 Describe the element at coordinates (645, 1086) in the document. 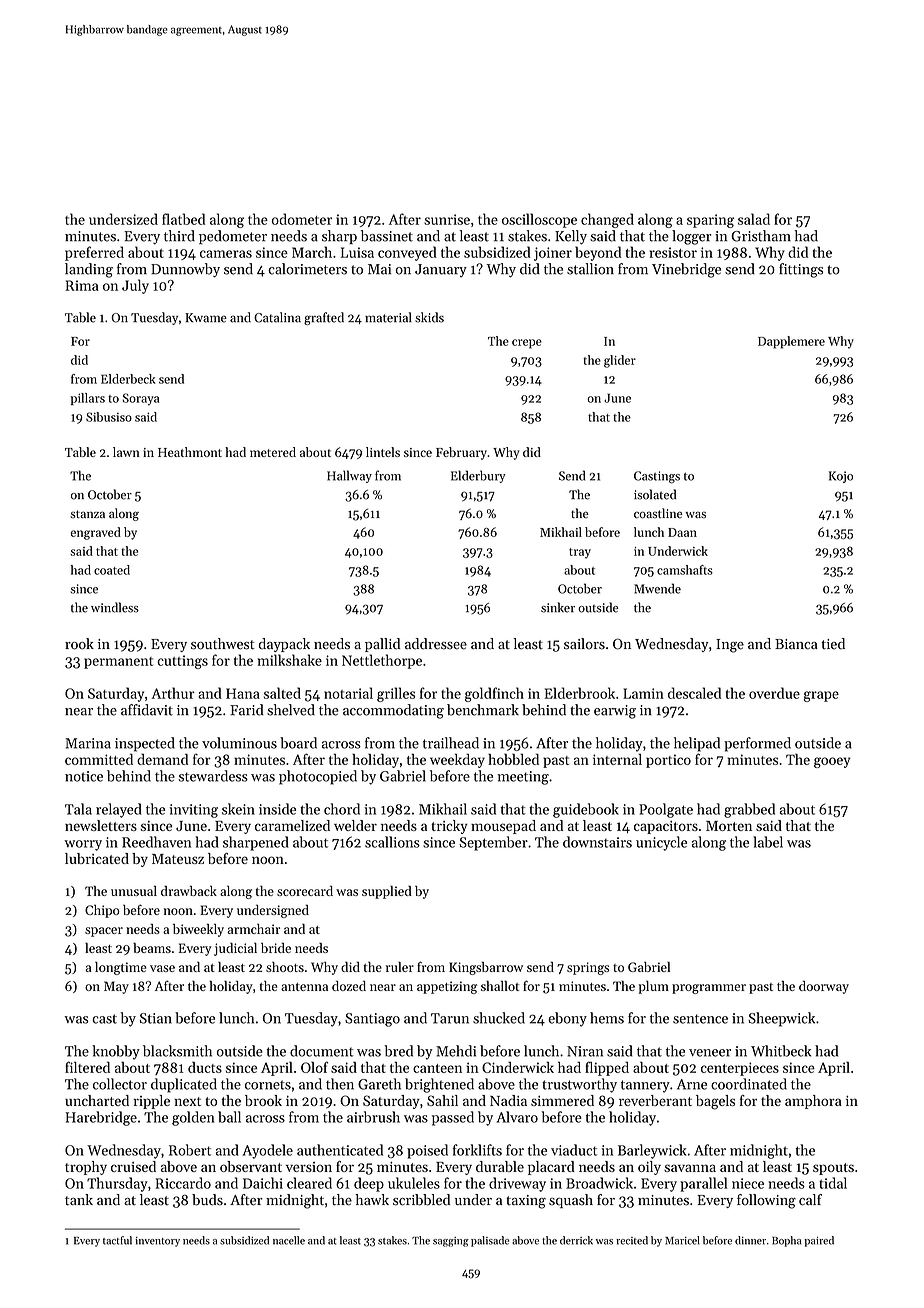

I see `tannery` at that location.
